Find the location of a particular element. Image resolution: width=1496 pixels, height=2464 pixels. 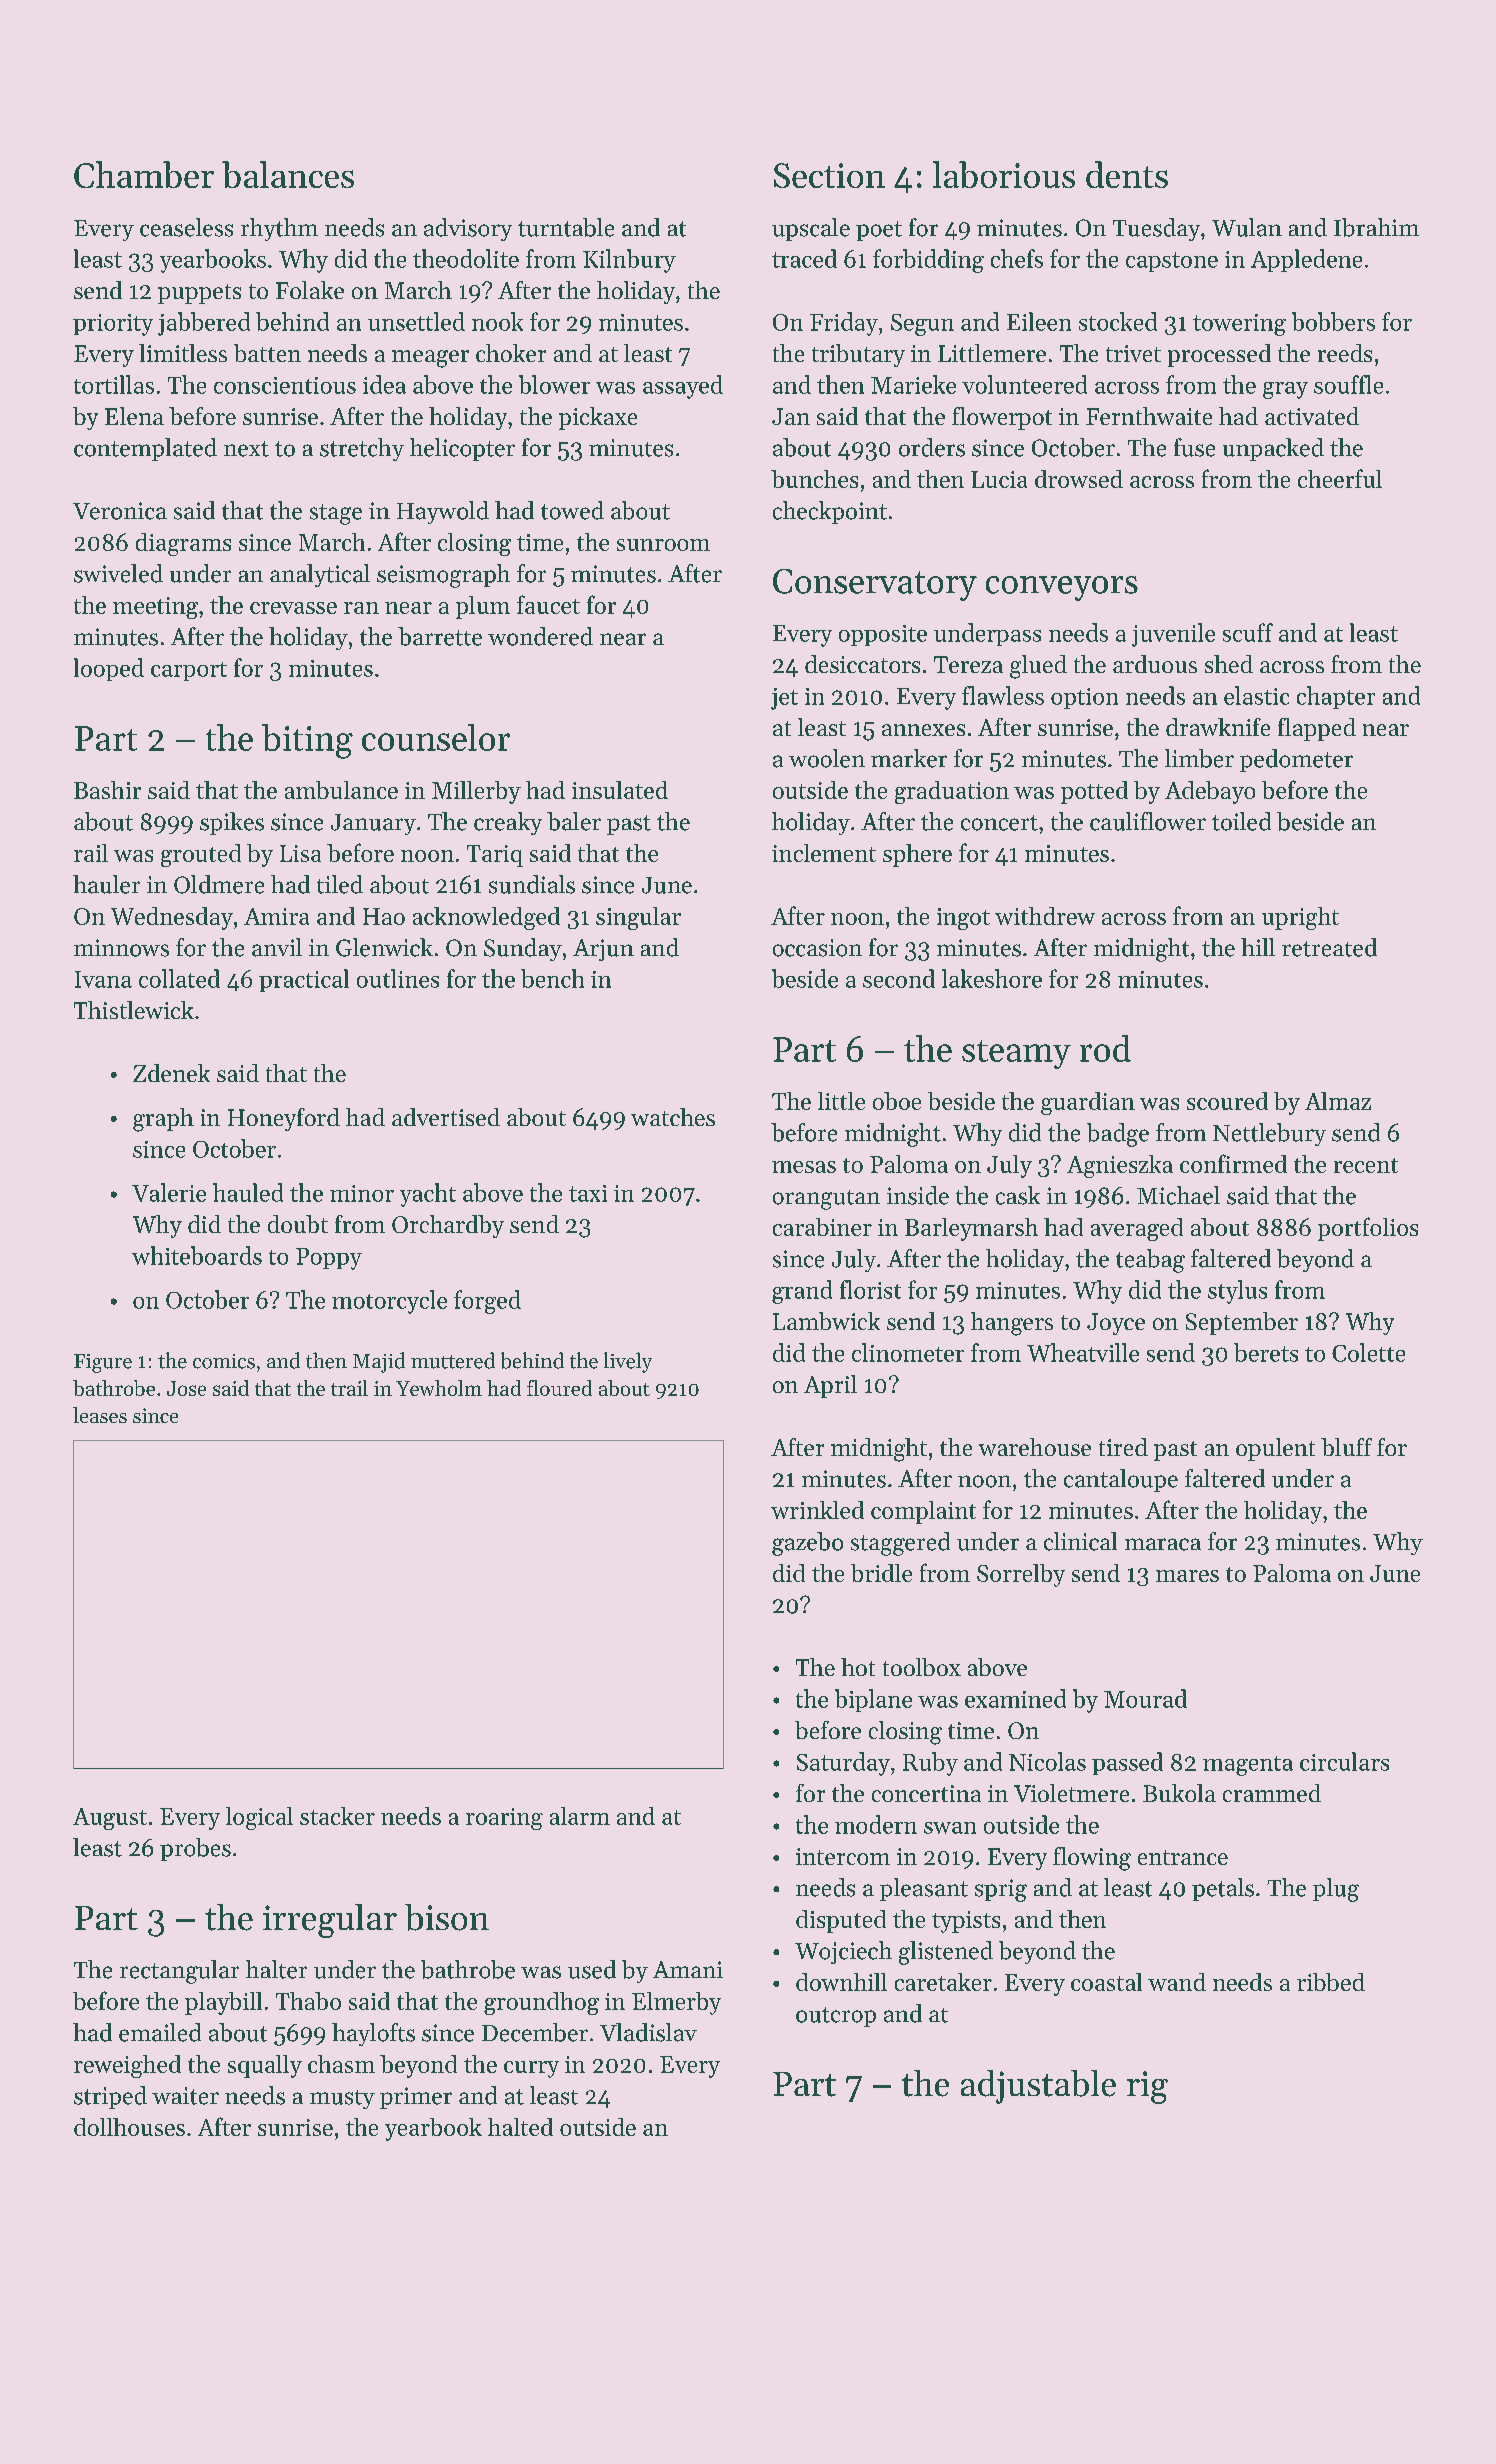

nook is located at coordinates (497, 321).
